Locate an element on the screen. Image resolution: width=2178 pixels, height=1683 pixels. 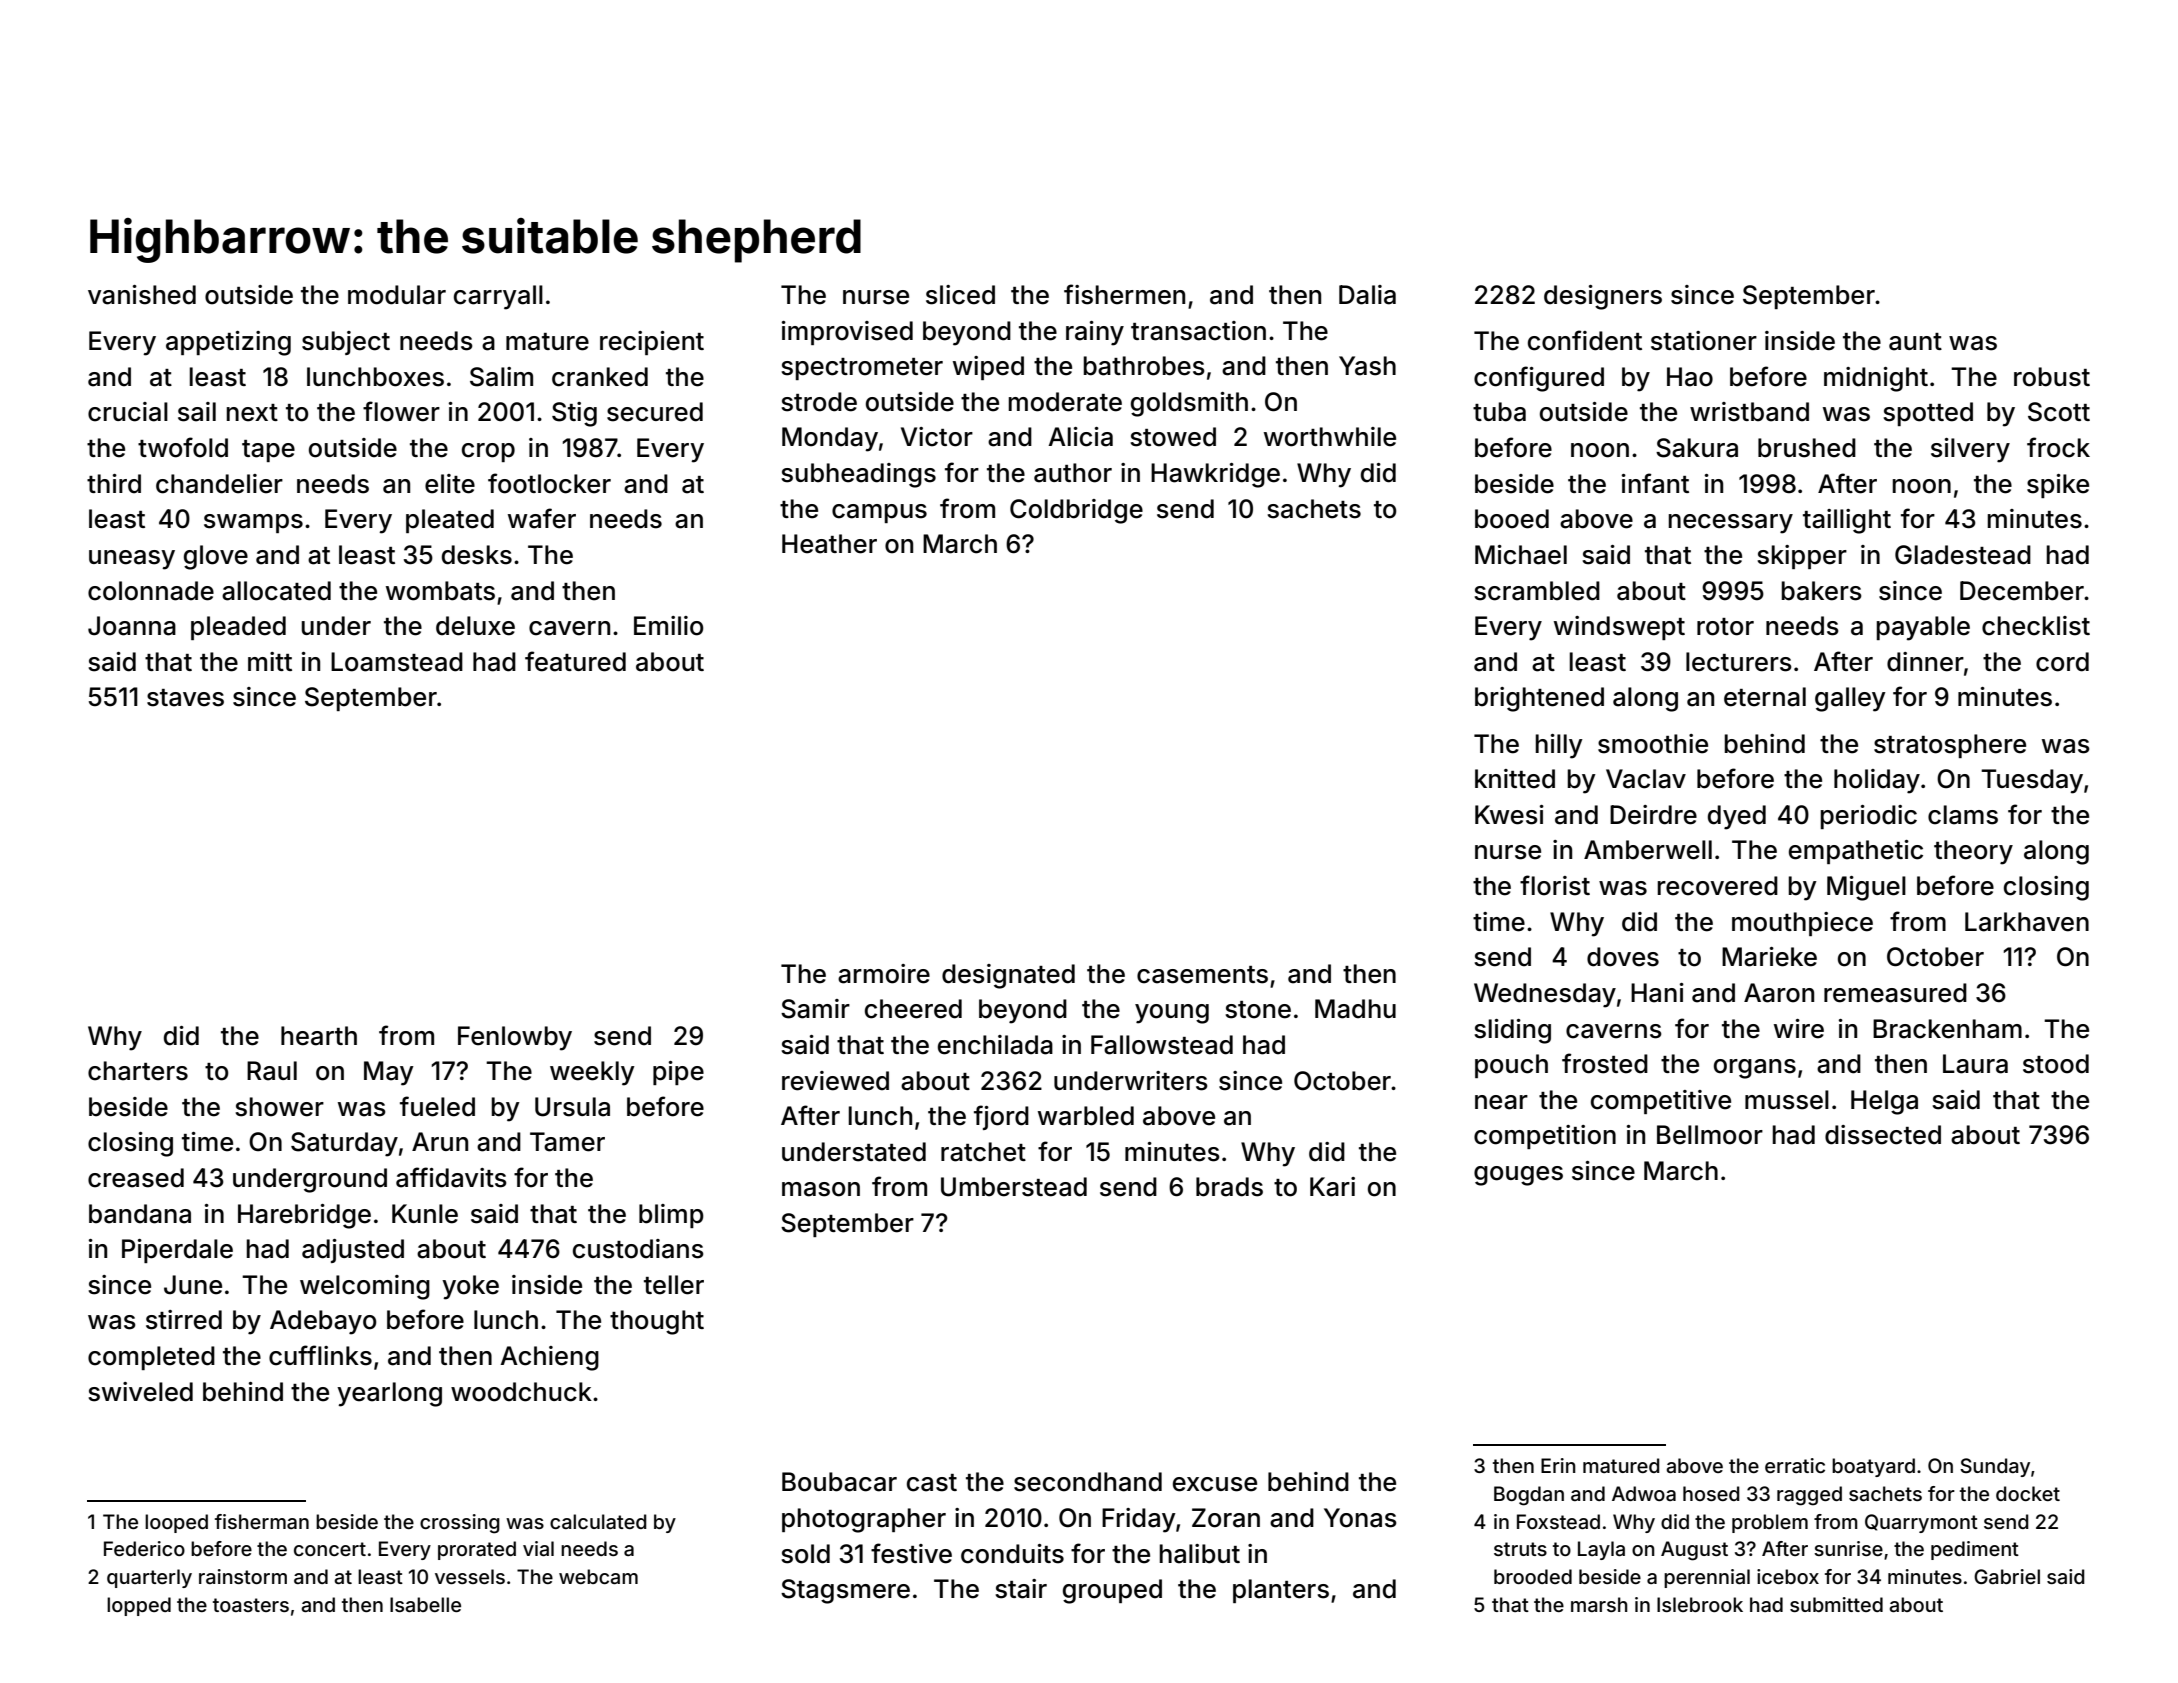
lopped is located at coordinates (139, 1606).
